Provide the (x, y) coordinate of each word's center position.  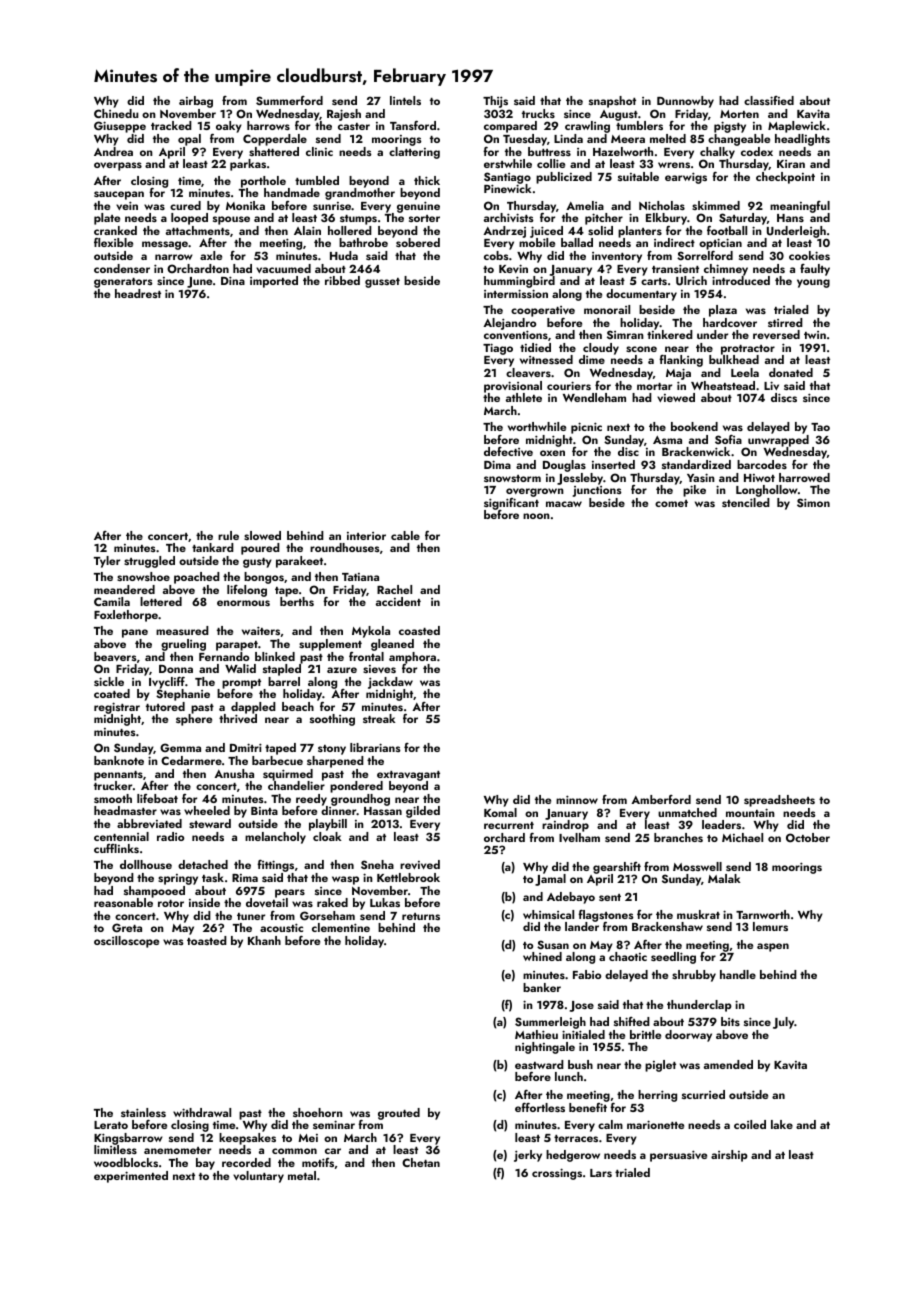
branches (678, 837)
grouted (399, 1114)
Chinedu (116, 113)
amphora (412, 658)
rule (228, 535)
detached (203, 864)
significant (511, 504)
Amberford (661, 799)
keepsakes (247, 1139)
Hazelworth (623, 151)
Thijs (495, 102)
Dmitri (246, 747)
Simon (813, 502)
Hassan (383, 811)
